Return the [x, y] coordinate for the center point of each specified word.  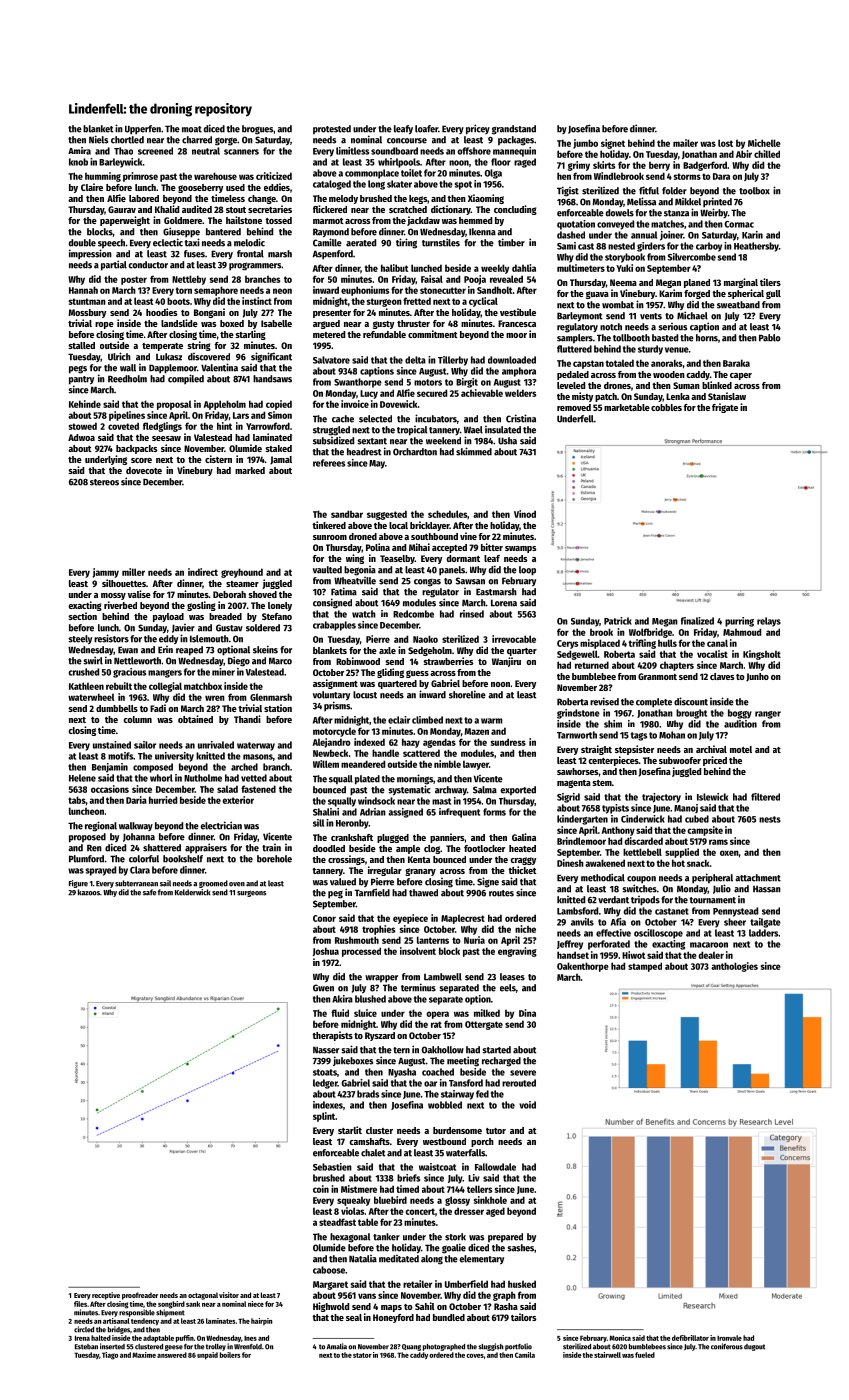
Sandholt [495, 290]
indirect [203, 572]
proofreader [140, 1296]
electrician [221, 825]
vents [651, 316]
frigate [725, 408]
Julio [722, 889]
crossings [346, 860]
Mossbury [87, 313]
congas [427, 583]
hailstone [244, 220]
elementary [482, 1259]
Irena [82, 1338]
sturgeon [384, 302]
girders [651, 247]
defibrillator [690, 1338]
